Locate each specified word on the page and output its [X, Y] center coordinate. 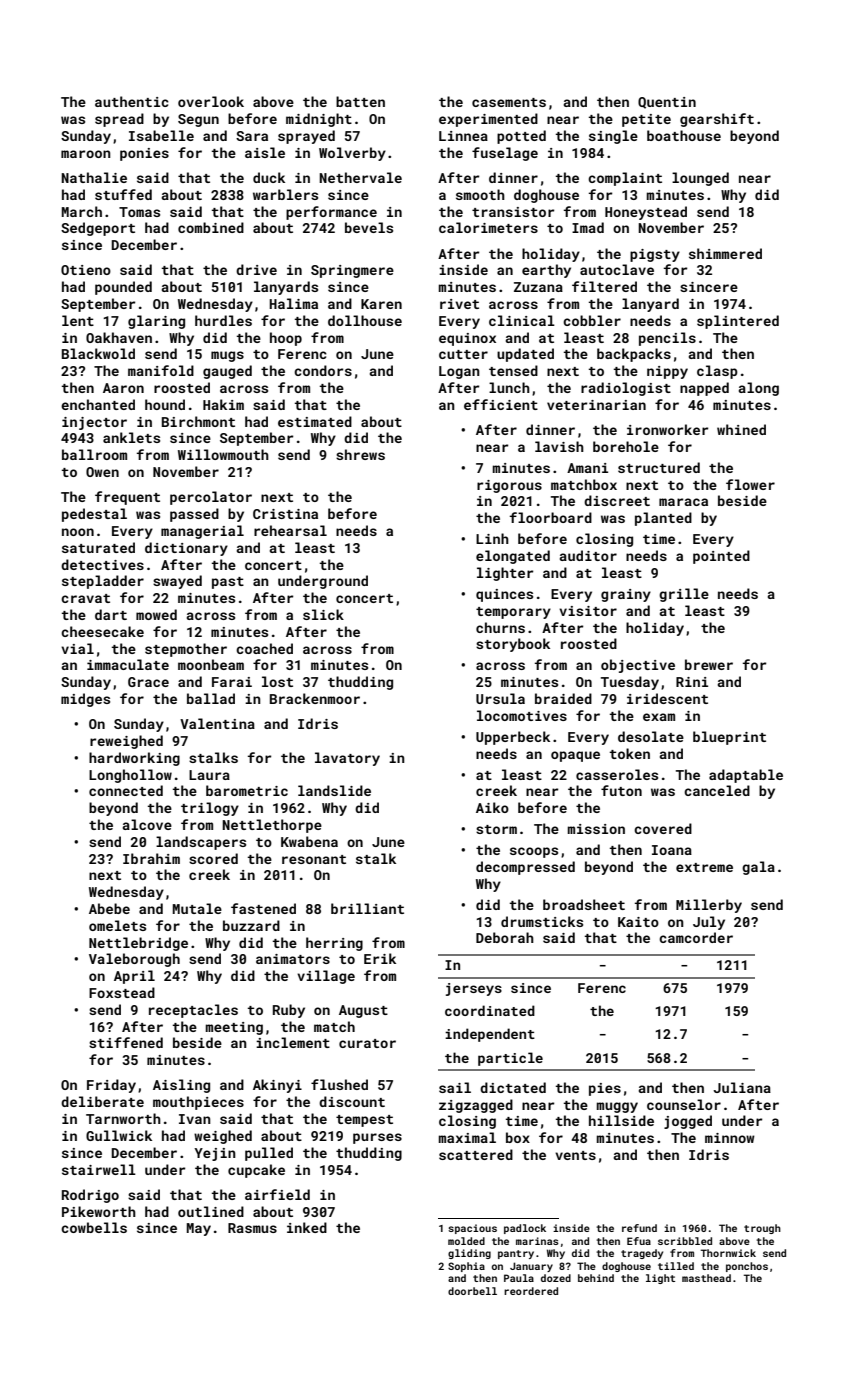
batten [360, 101]
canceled [717, 790]
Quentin [667, 103]
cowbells [94, 1227]
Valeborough [134, 960]
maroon [86, 154]
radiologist [626, 389]
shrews [360, 454]
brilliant [367, 908]
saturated [98, 547]
